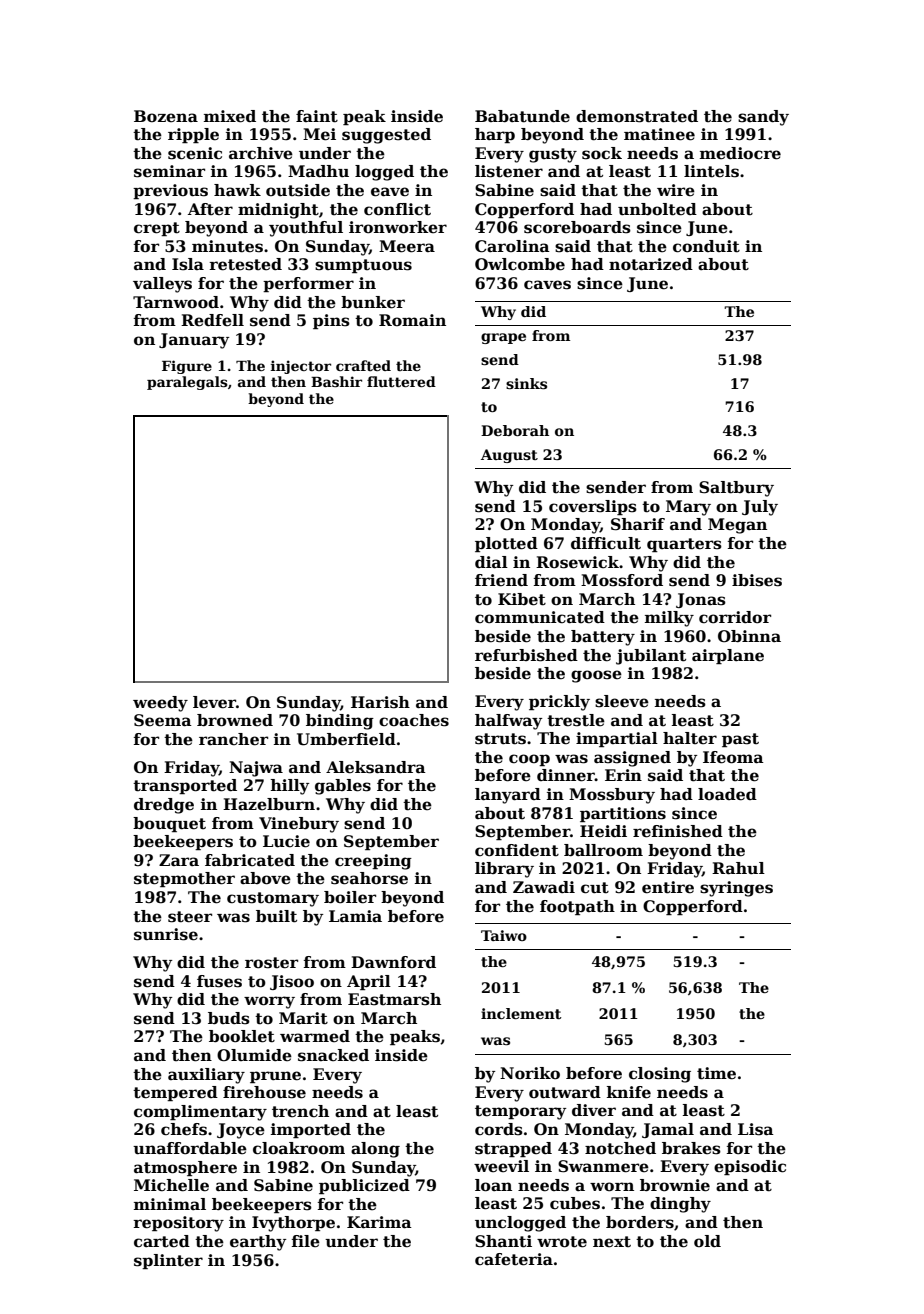  What do you see at coordinates (306, 229) in the page?
I see `youthful` at bounding box center [306, 229].
